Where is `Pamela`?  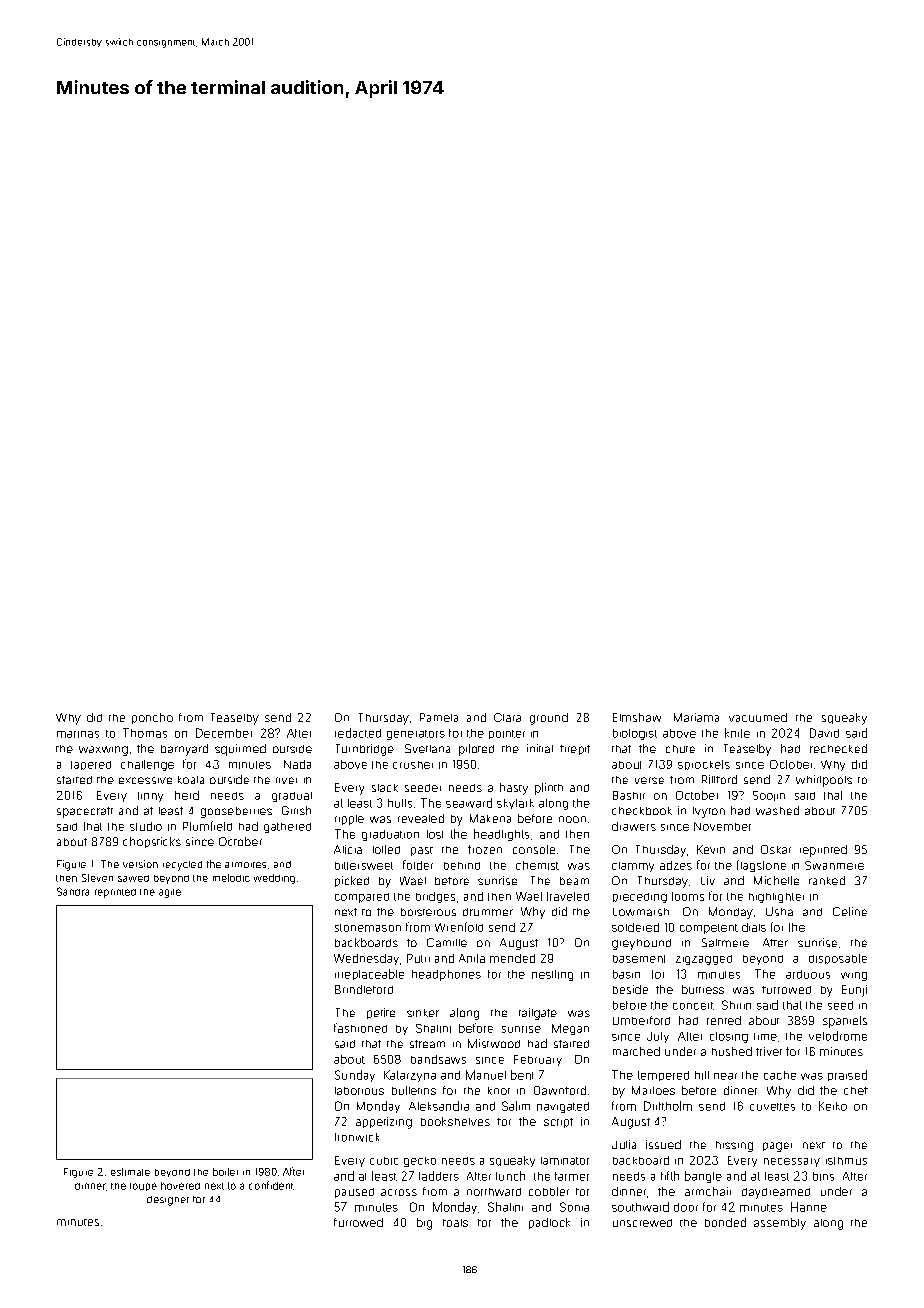
Pamela is located at coordinates (439, 717).
